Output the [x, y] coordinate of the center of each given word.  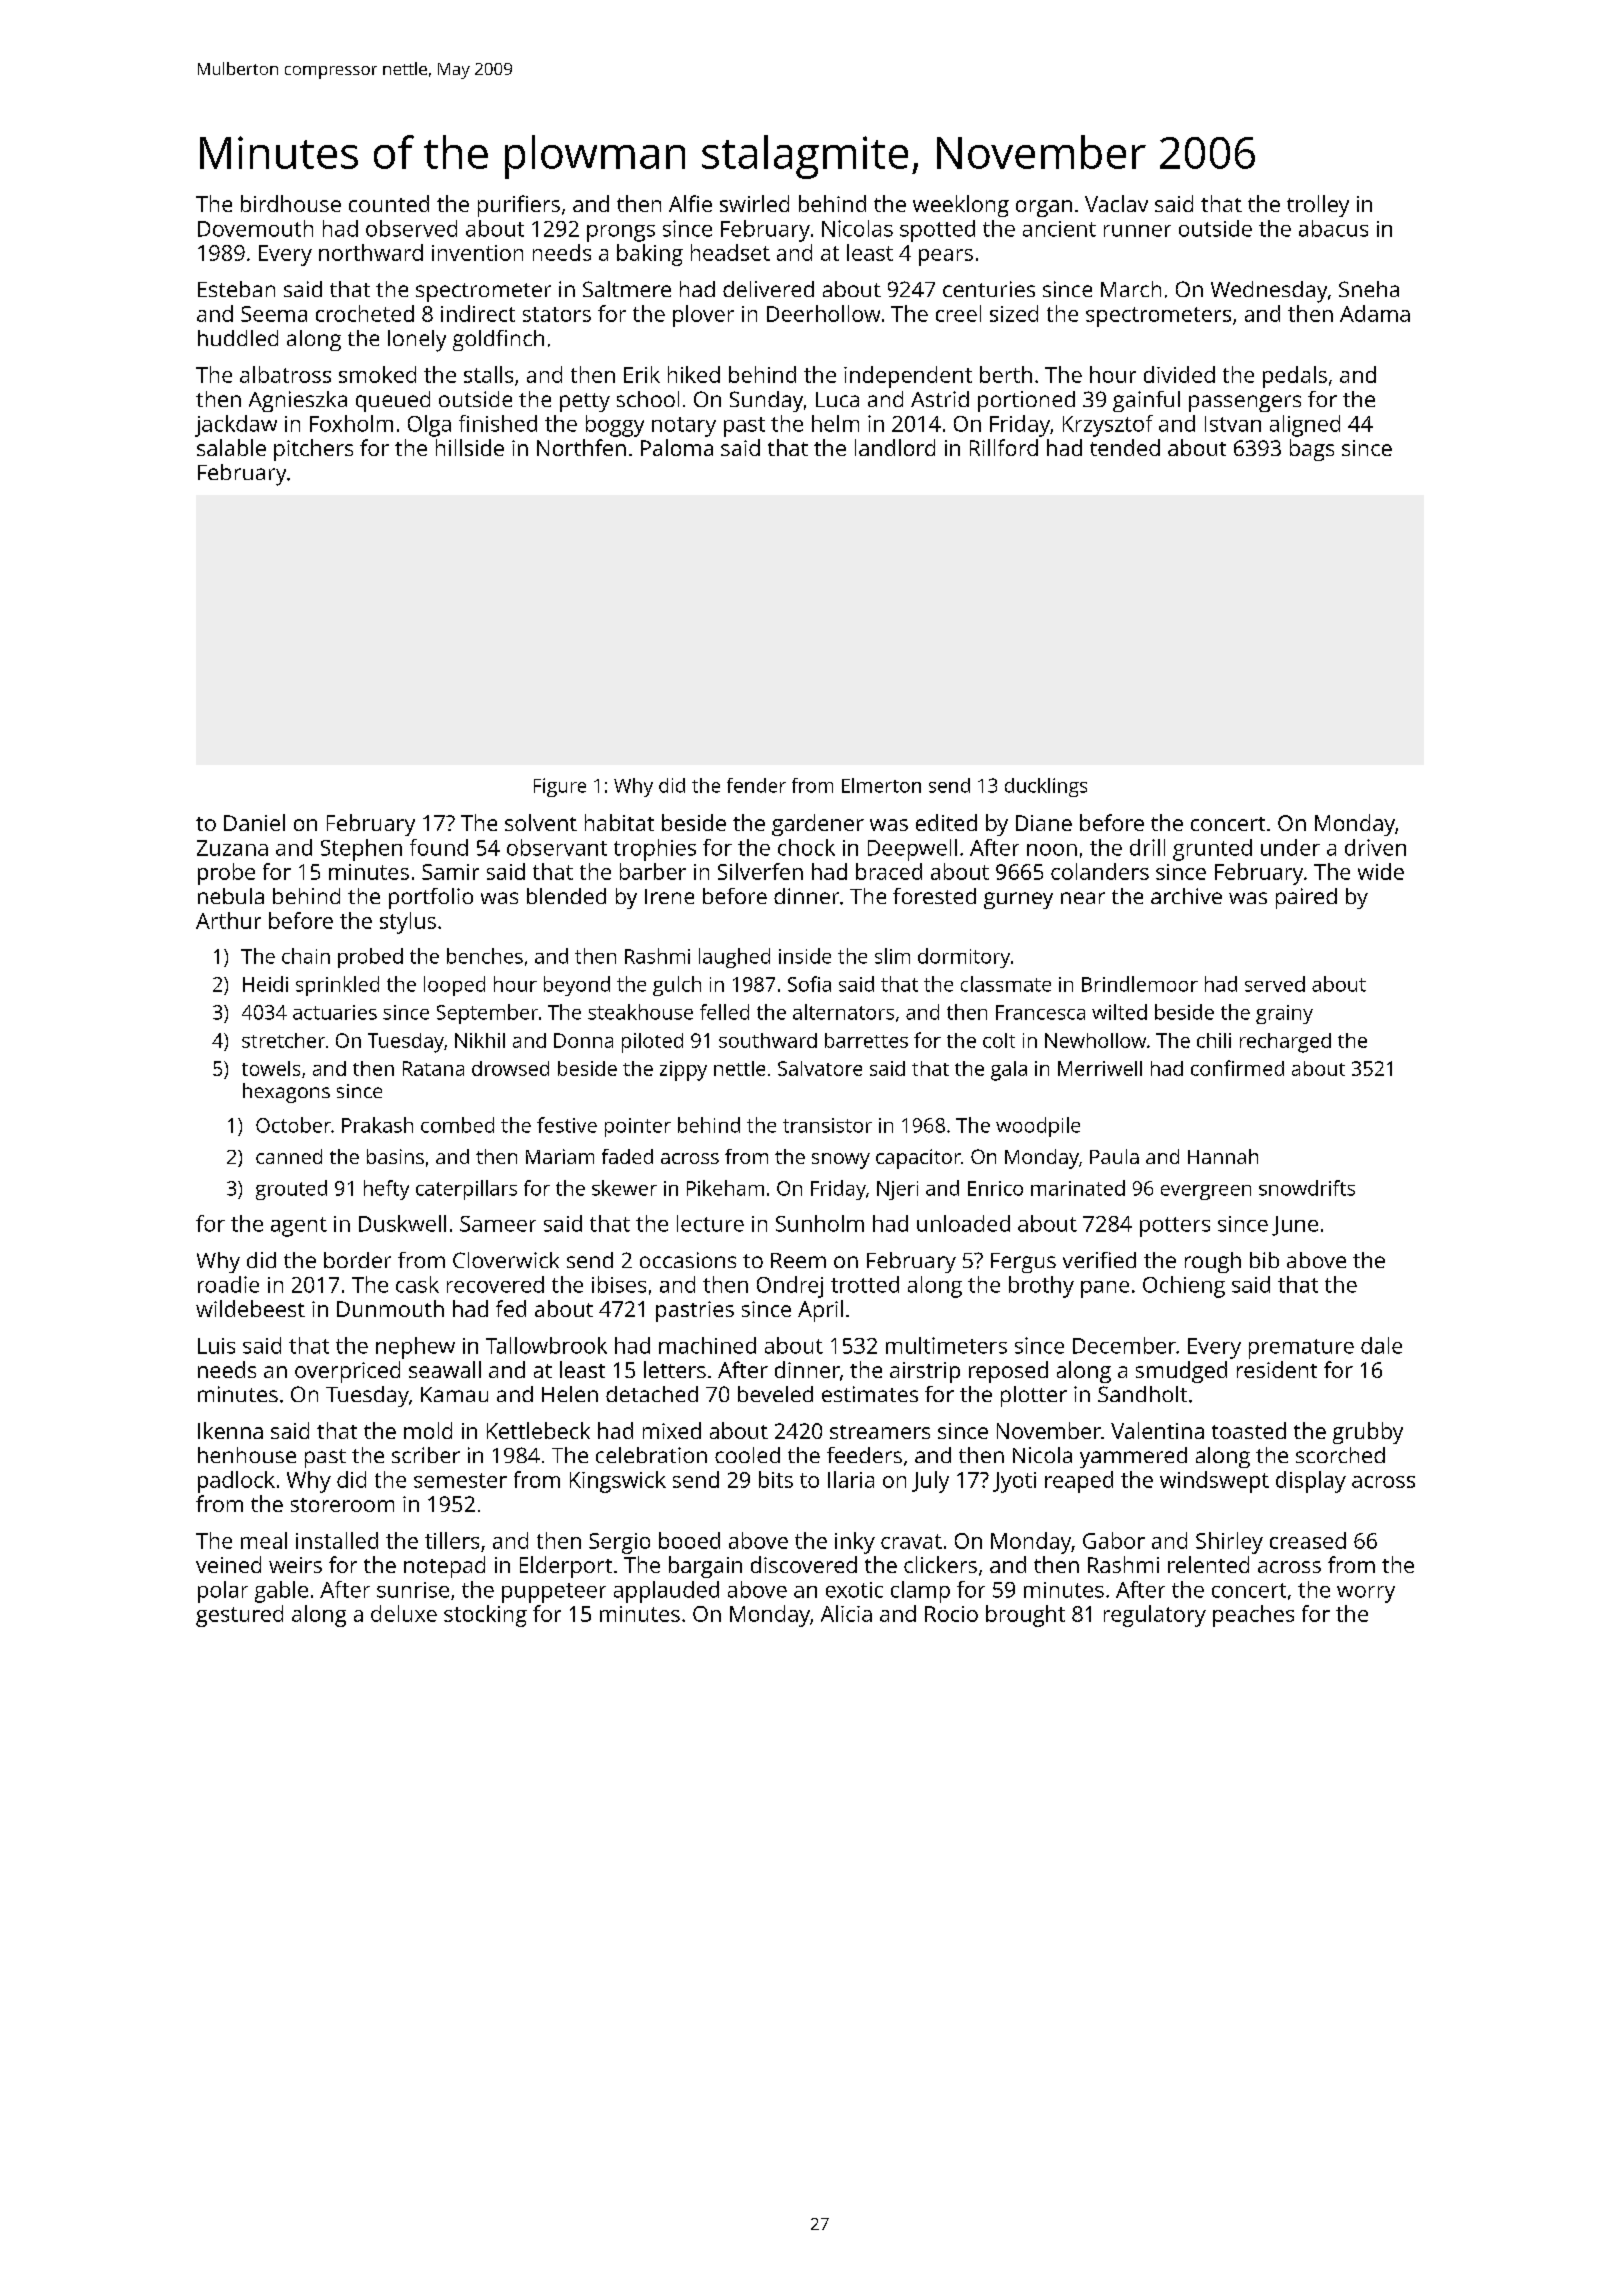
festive [567, 1125]
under [1290, 847]
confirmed [1237, 1068]
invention [477, 253]
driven [1375, 847]
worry [1366, 1594]
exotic [854, 1590]
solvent [541, 822]
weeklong [961, 206]
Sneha [1369, 289]
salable [231, 447]
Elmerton [881, 785]
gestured [239, 1616]
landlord [895, 447]
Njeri [897, 1190]
